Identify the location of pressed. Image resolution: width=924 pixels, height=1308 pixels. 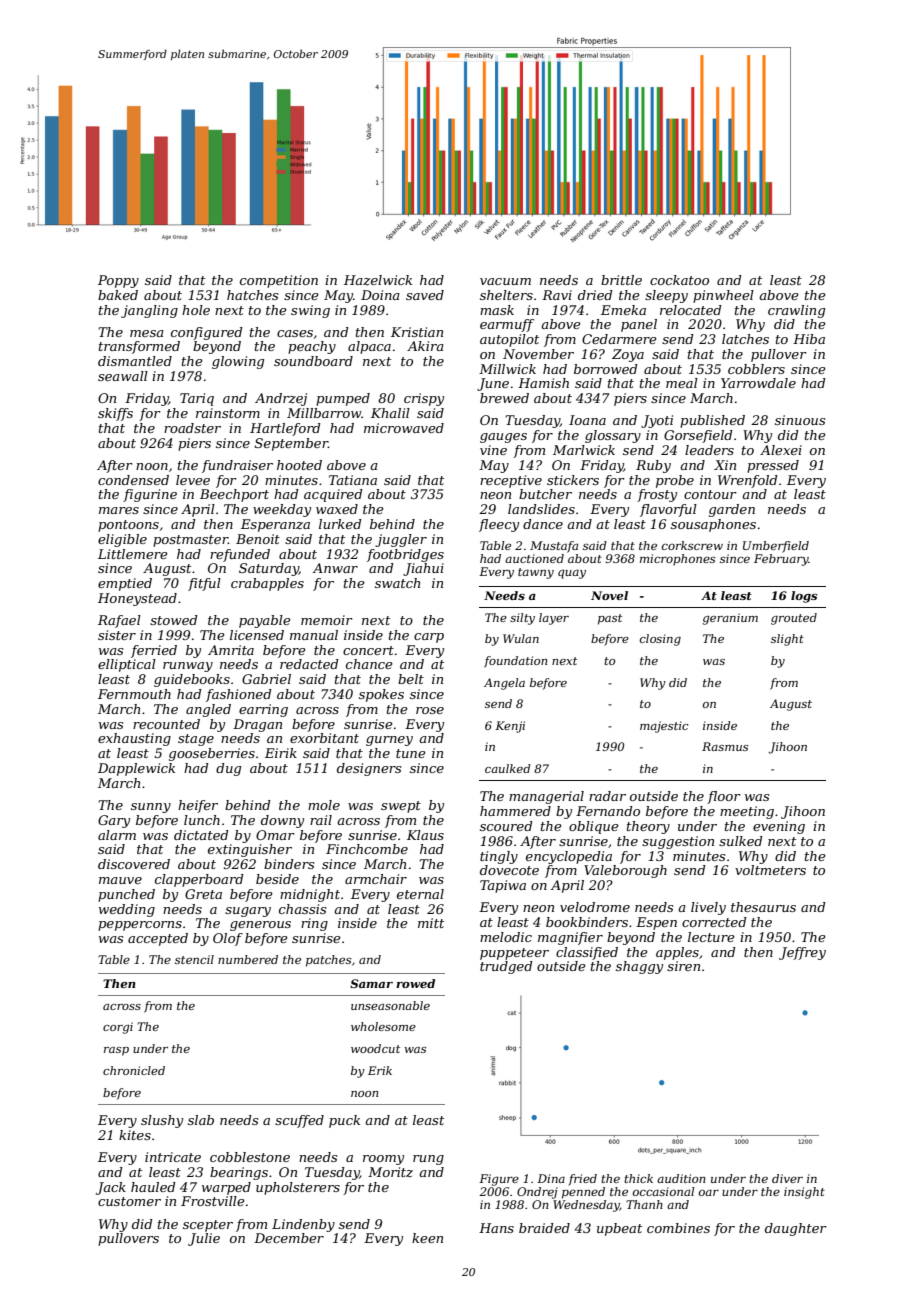
(773, 466).
